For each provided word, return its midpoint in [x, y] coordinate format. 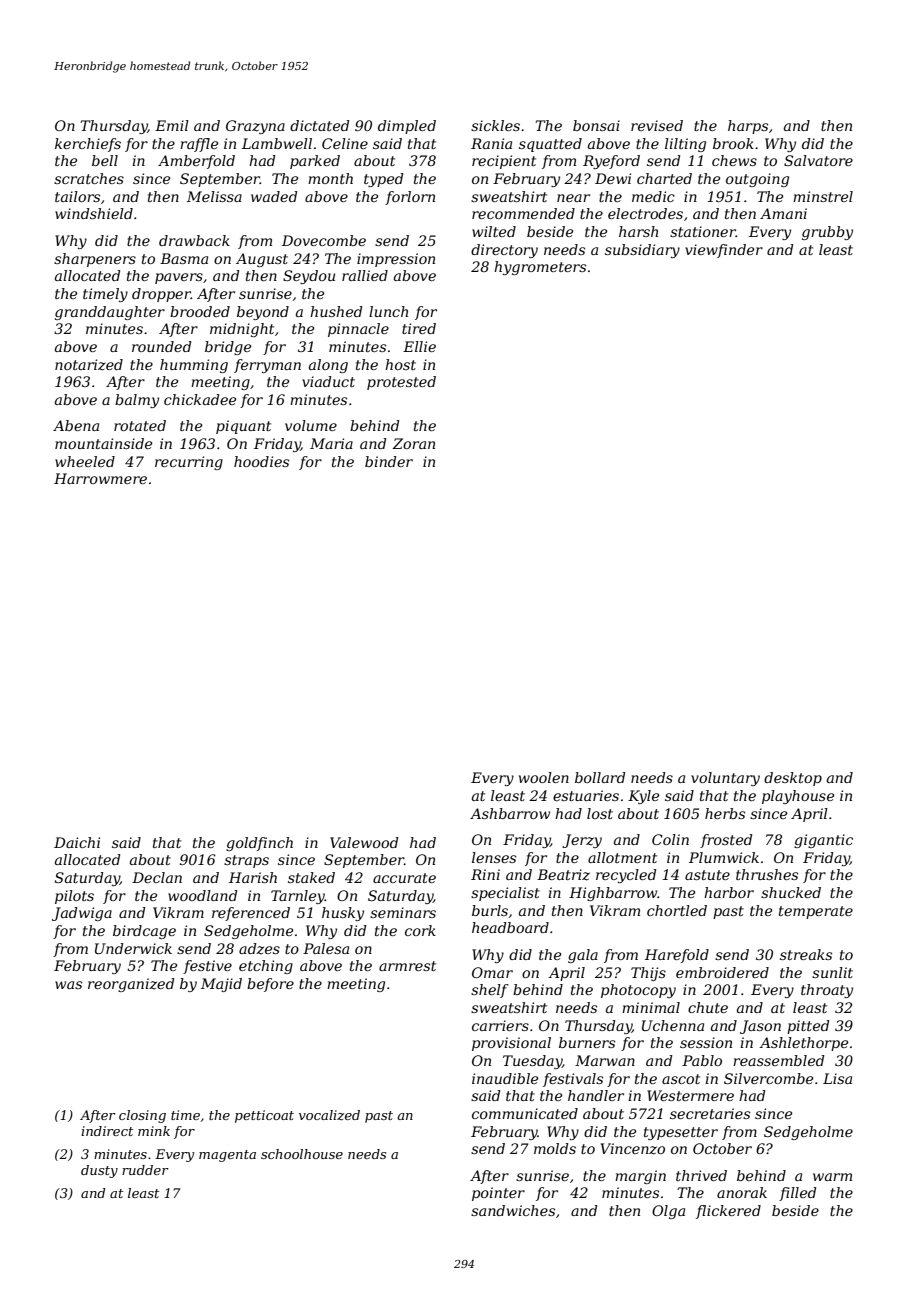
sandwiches [513, 1210]
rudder [145, 1170]
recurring [189, 463]
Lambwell [277, 143]
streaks [806, 954]
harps [748, 127]
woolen [544, 777]
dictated [319, 125]
